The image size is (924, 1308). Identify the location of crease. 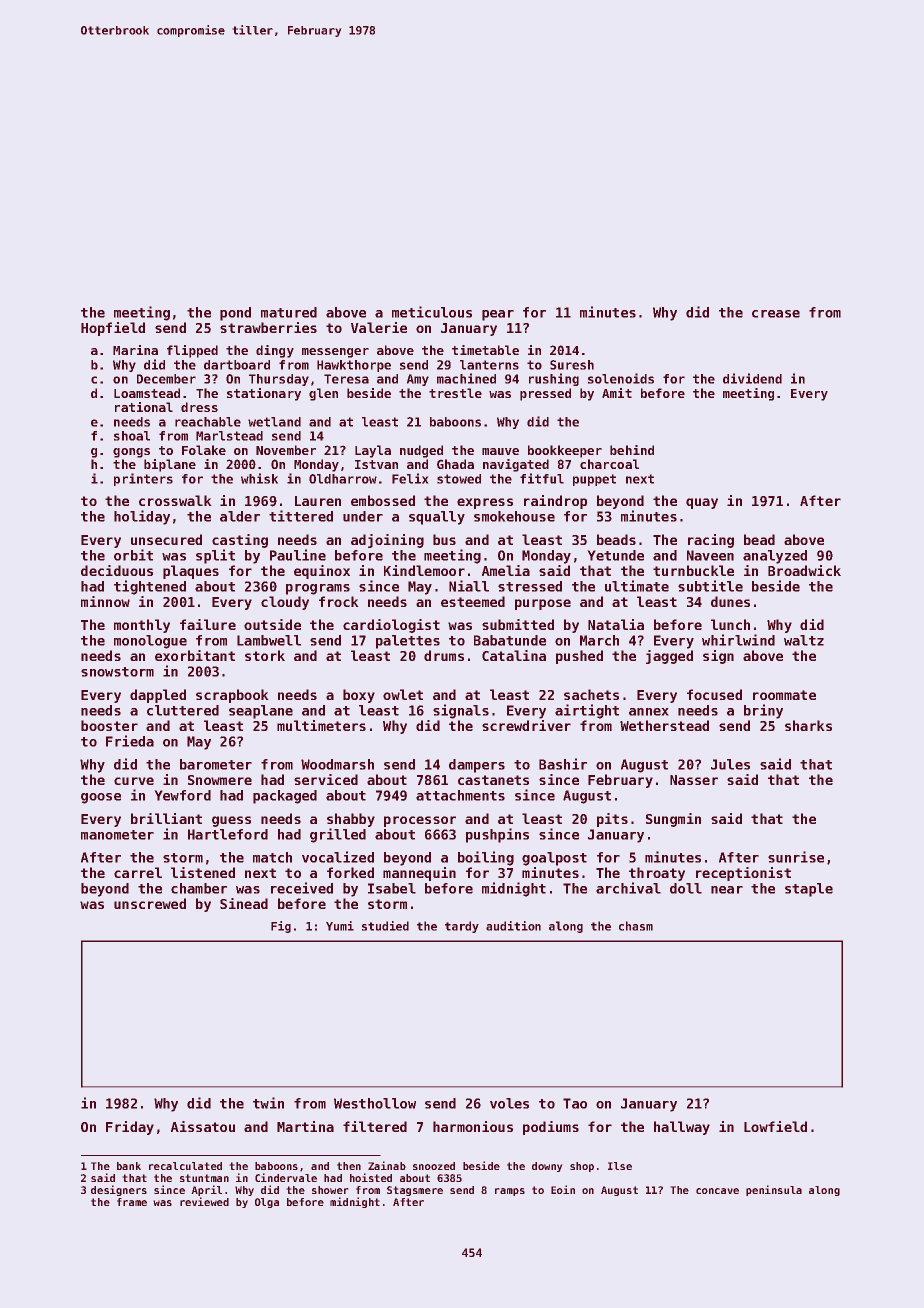
(776, 314).
